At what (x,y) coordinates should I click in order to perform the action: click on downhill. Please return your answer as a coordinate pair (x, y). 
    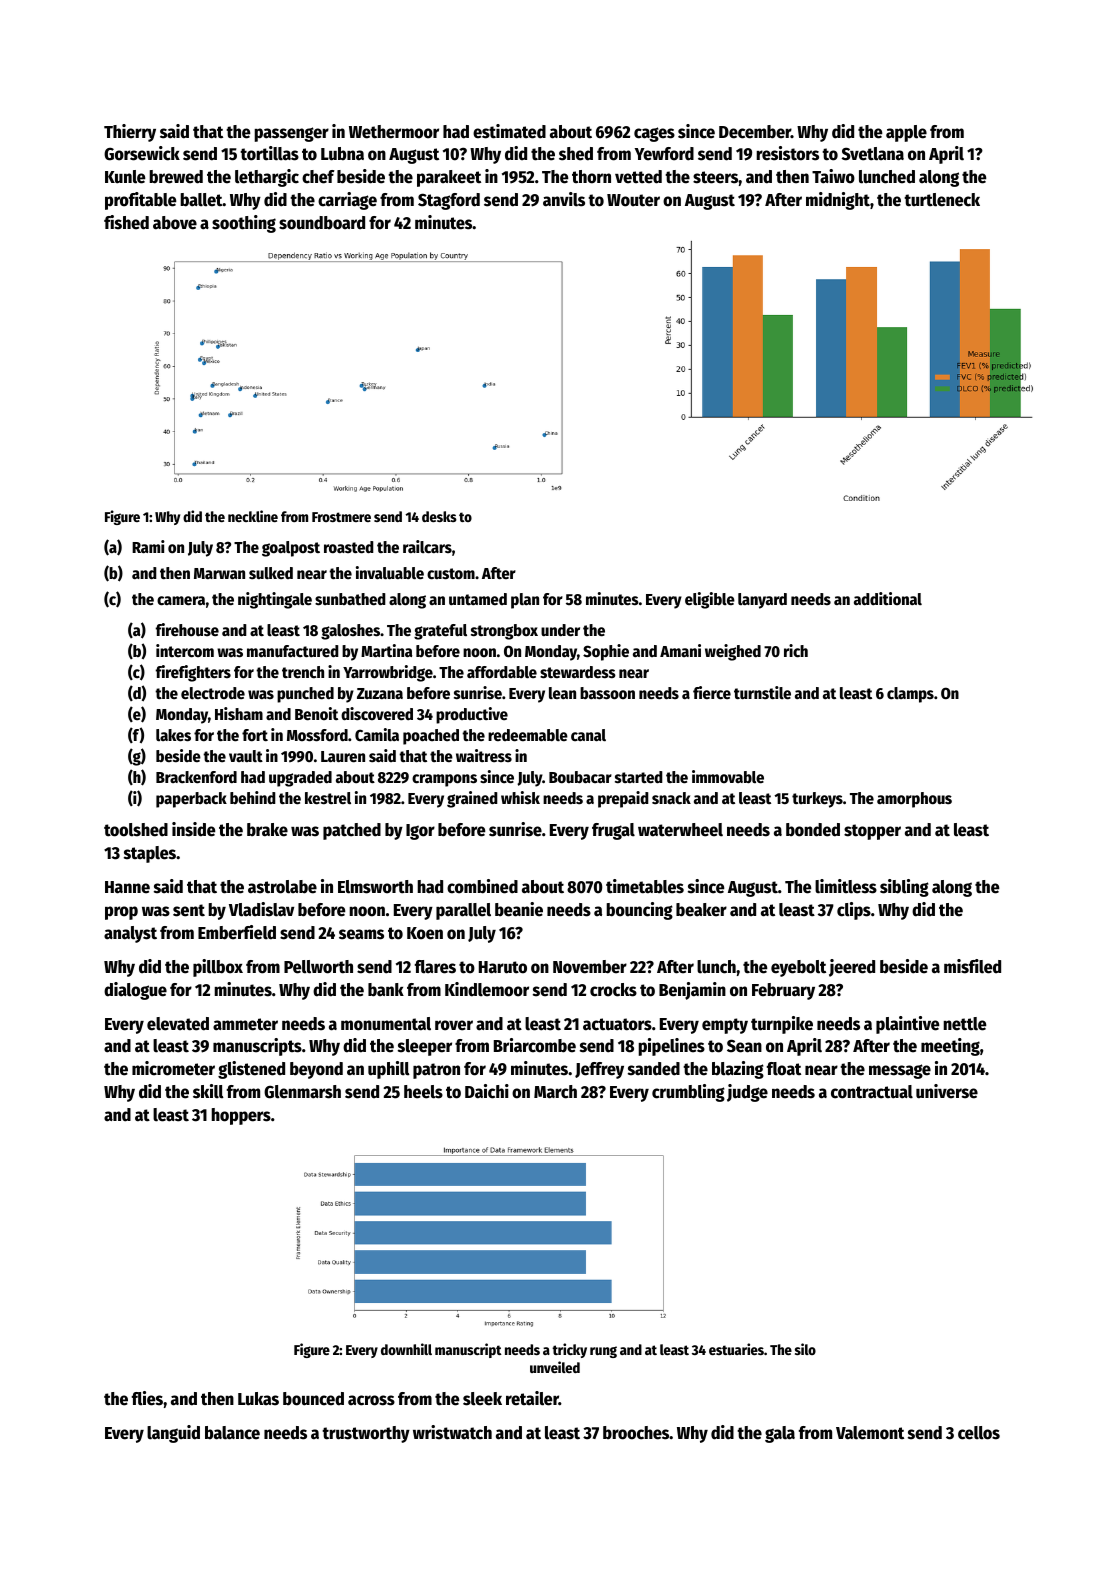
    Looking at the image, I should click on (406, 1349).
